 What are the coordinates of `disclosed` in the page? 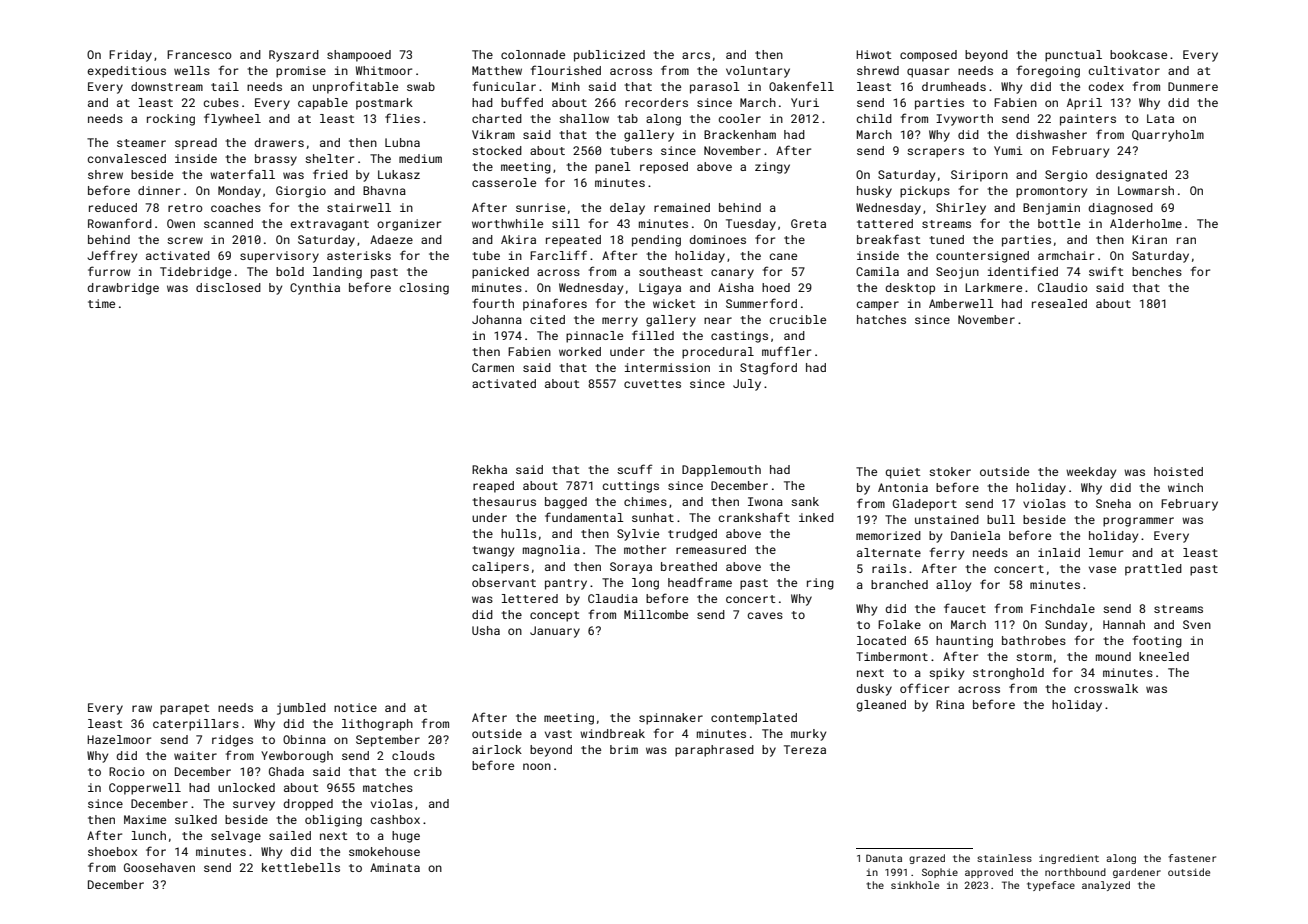 It's located at (228, 287).
